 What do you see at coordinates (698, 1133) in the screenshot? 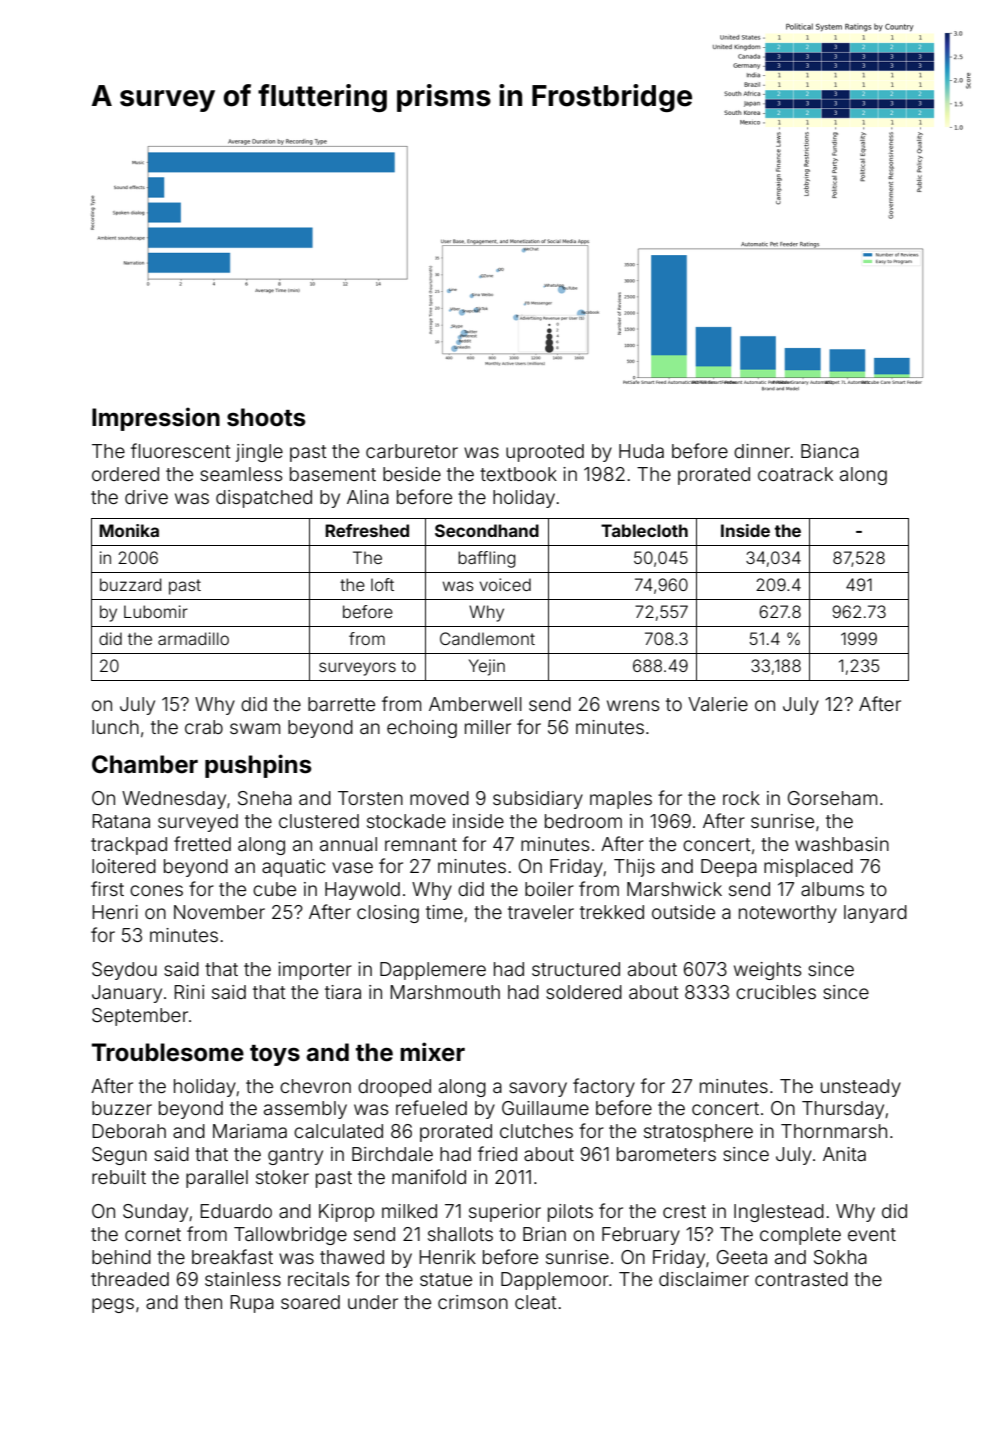
I see `stratosphere` at bounding box center [698, 1133].
